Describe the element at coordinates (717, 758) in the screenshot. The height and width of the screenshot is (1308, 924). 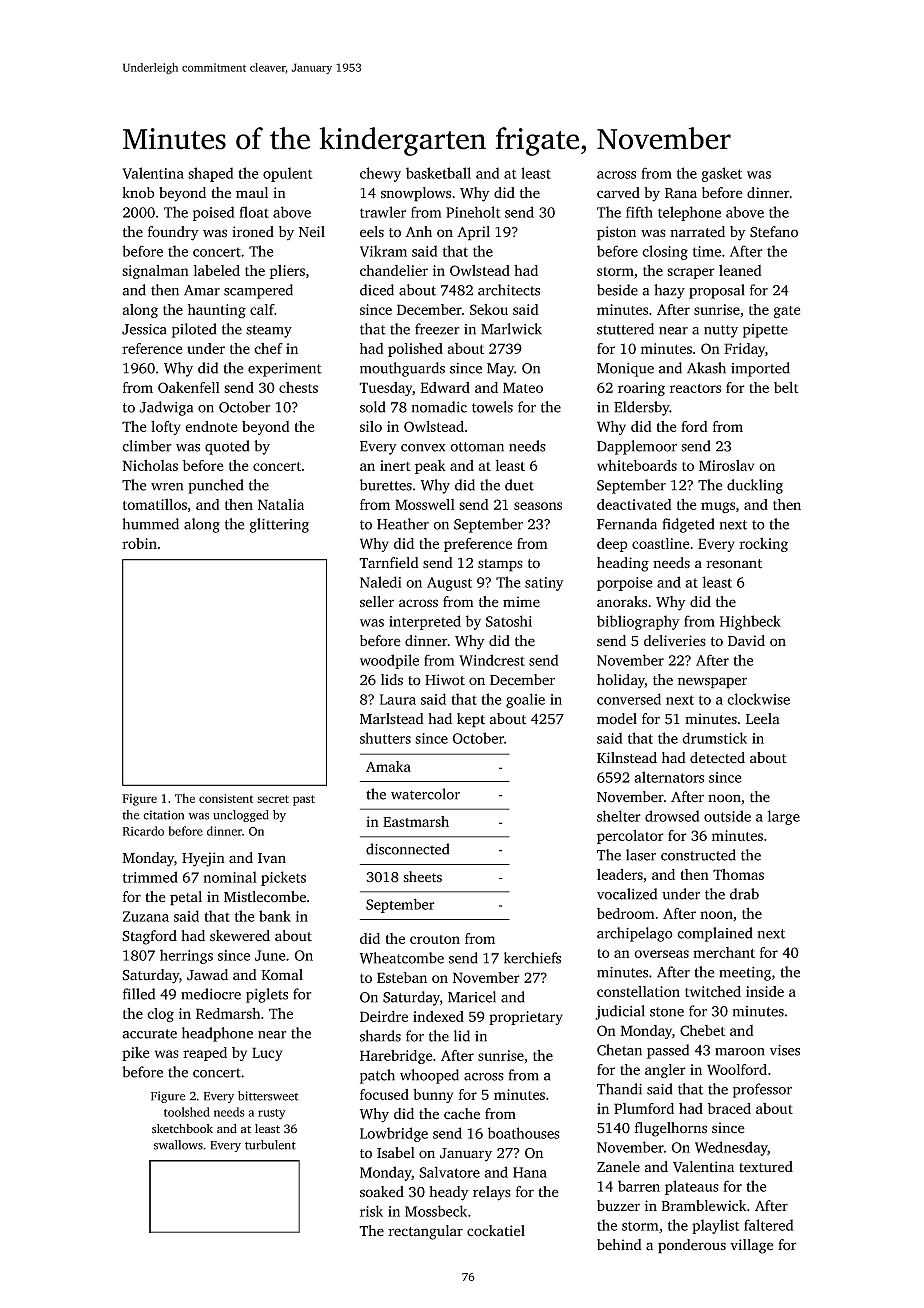
I see `detected` at that location.
